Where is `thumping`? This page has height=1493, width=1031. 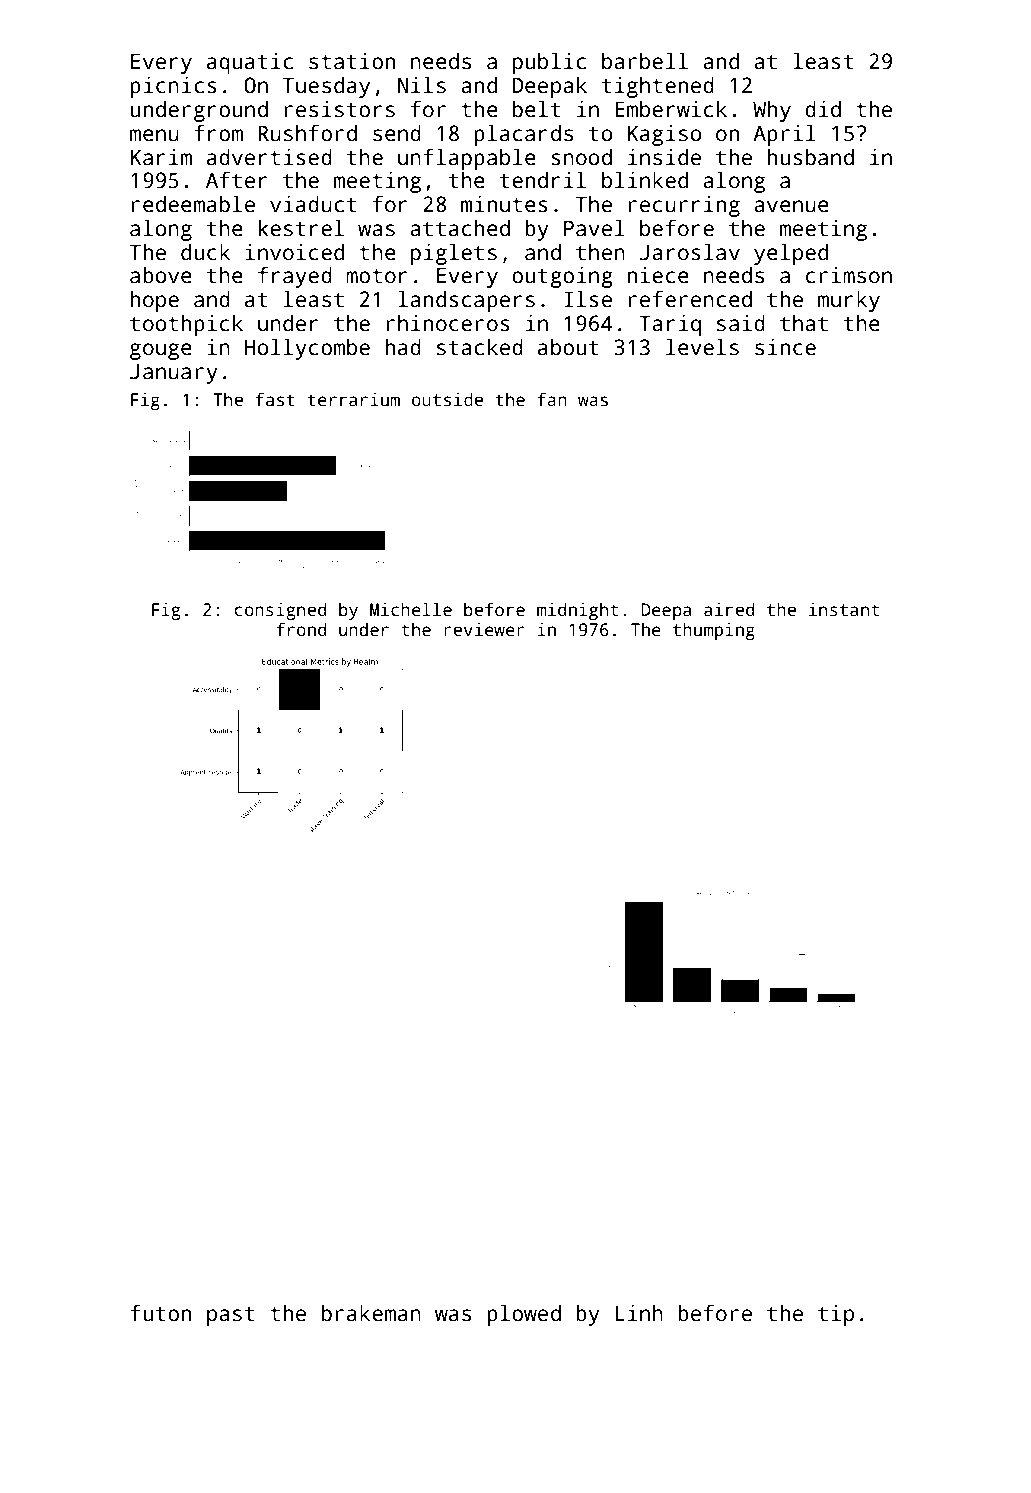
thumping is located at coordinates (714, 631).
